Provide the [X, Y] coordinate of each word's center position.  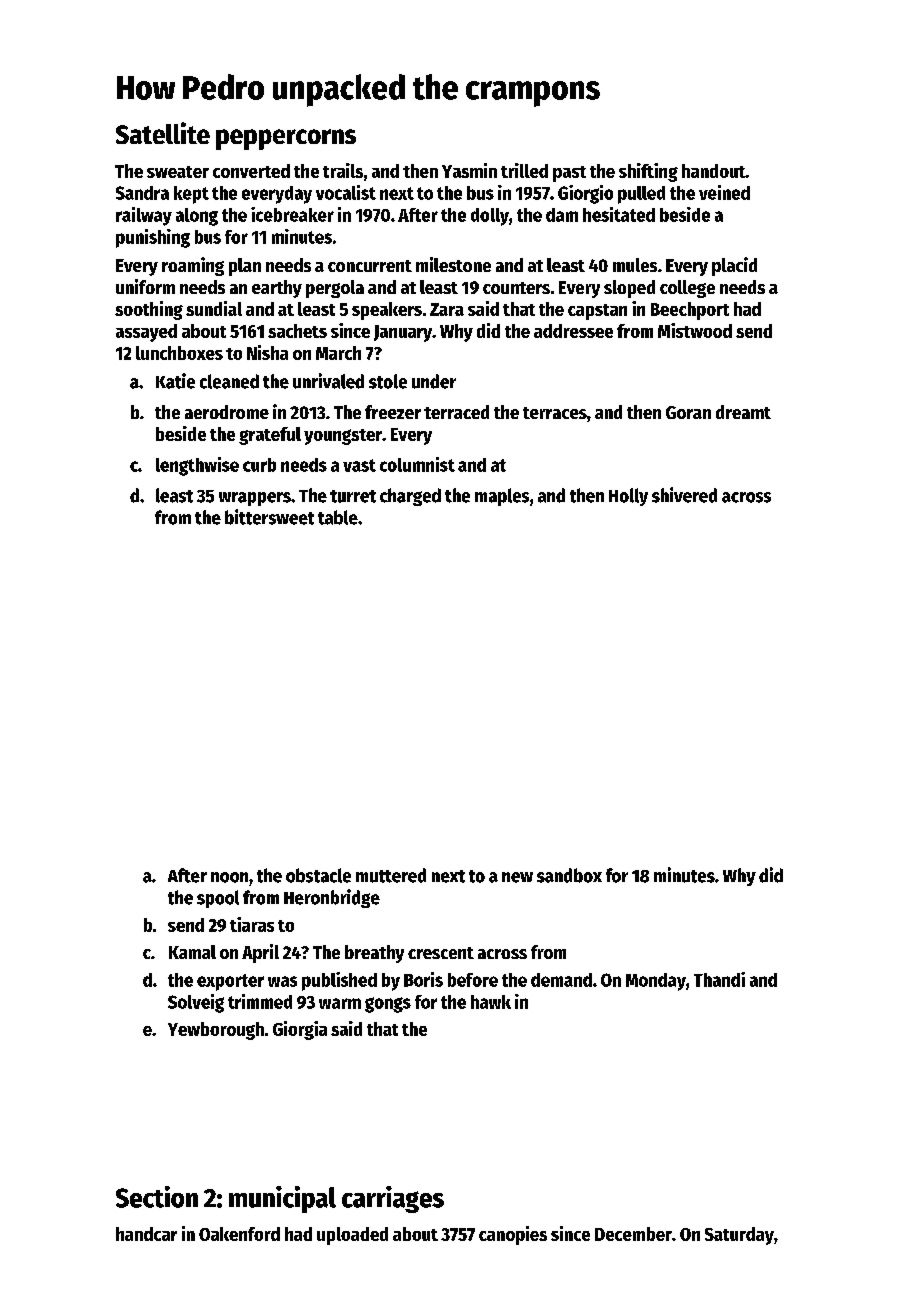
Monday [656, 982]
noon [229, 877]
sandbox [569, 875]
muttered [391, 875]
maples [502, 497]
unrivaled [328, 381]
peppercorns [286, 139]
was [282, 981]
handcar [146, 1234]
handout [713, 171]
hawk [491, 1002]
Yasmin [469, 170]
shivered [684, 495]
